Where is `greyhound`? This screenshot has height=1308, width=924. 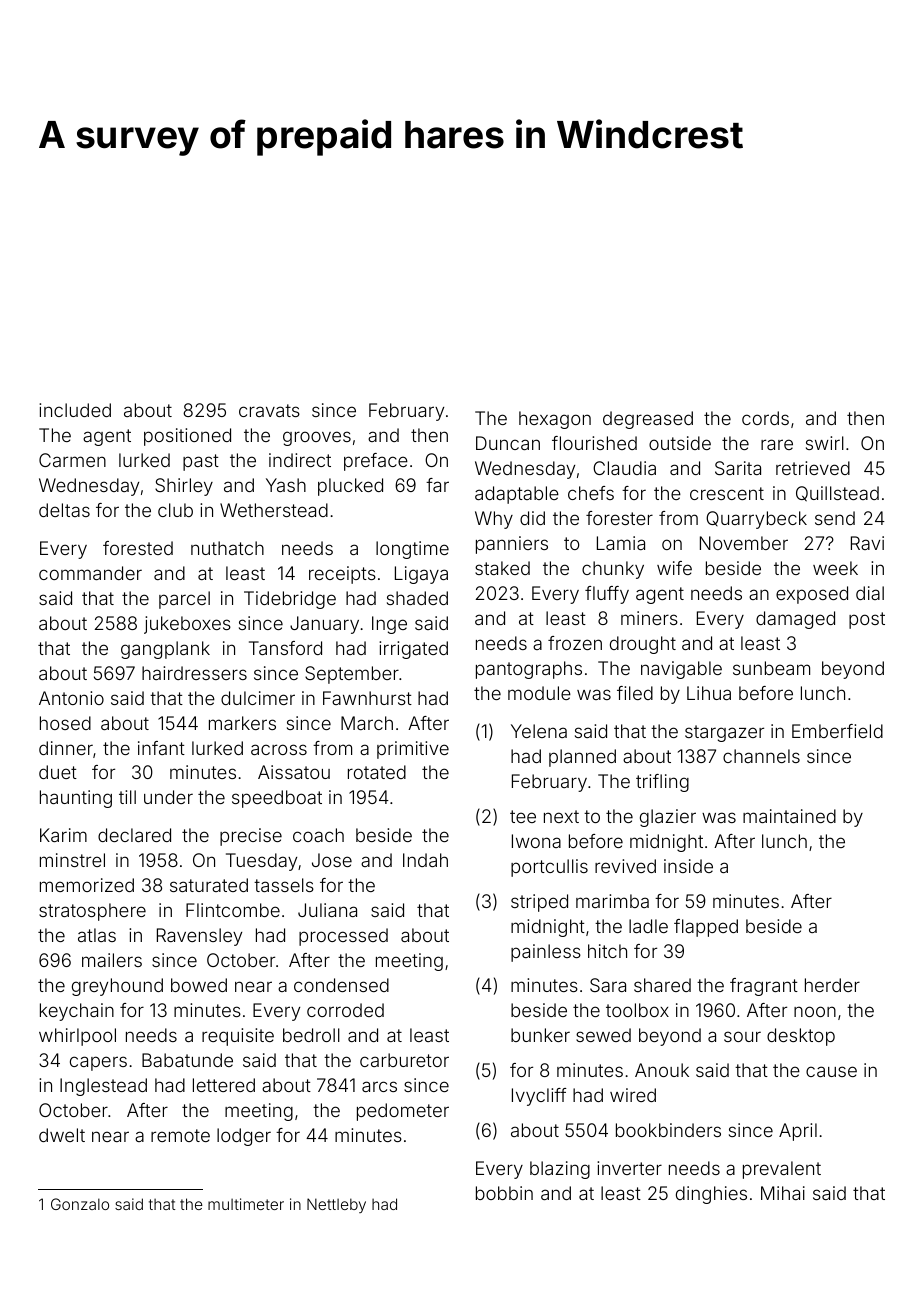 greyhound is located at coordinates (117, 987).
